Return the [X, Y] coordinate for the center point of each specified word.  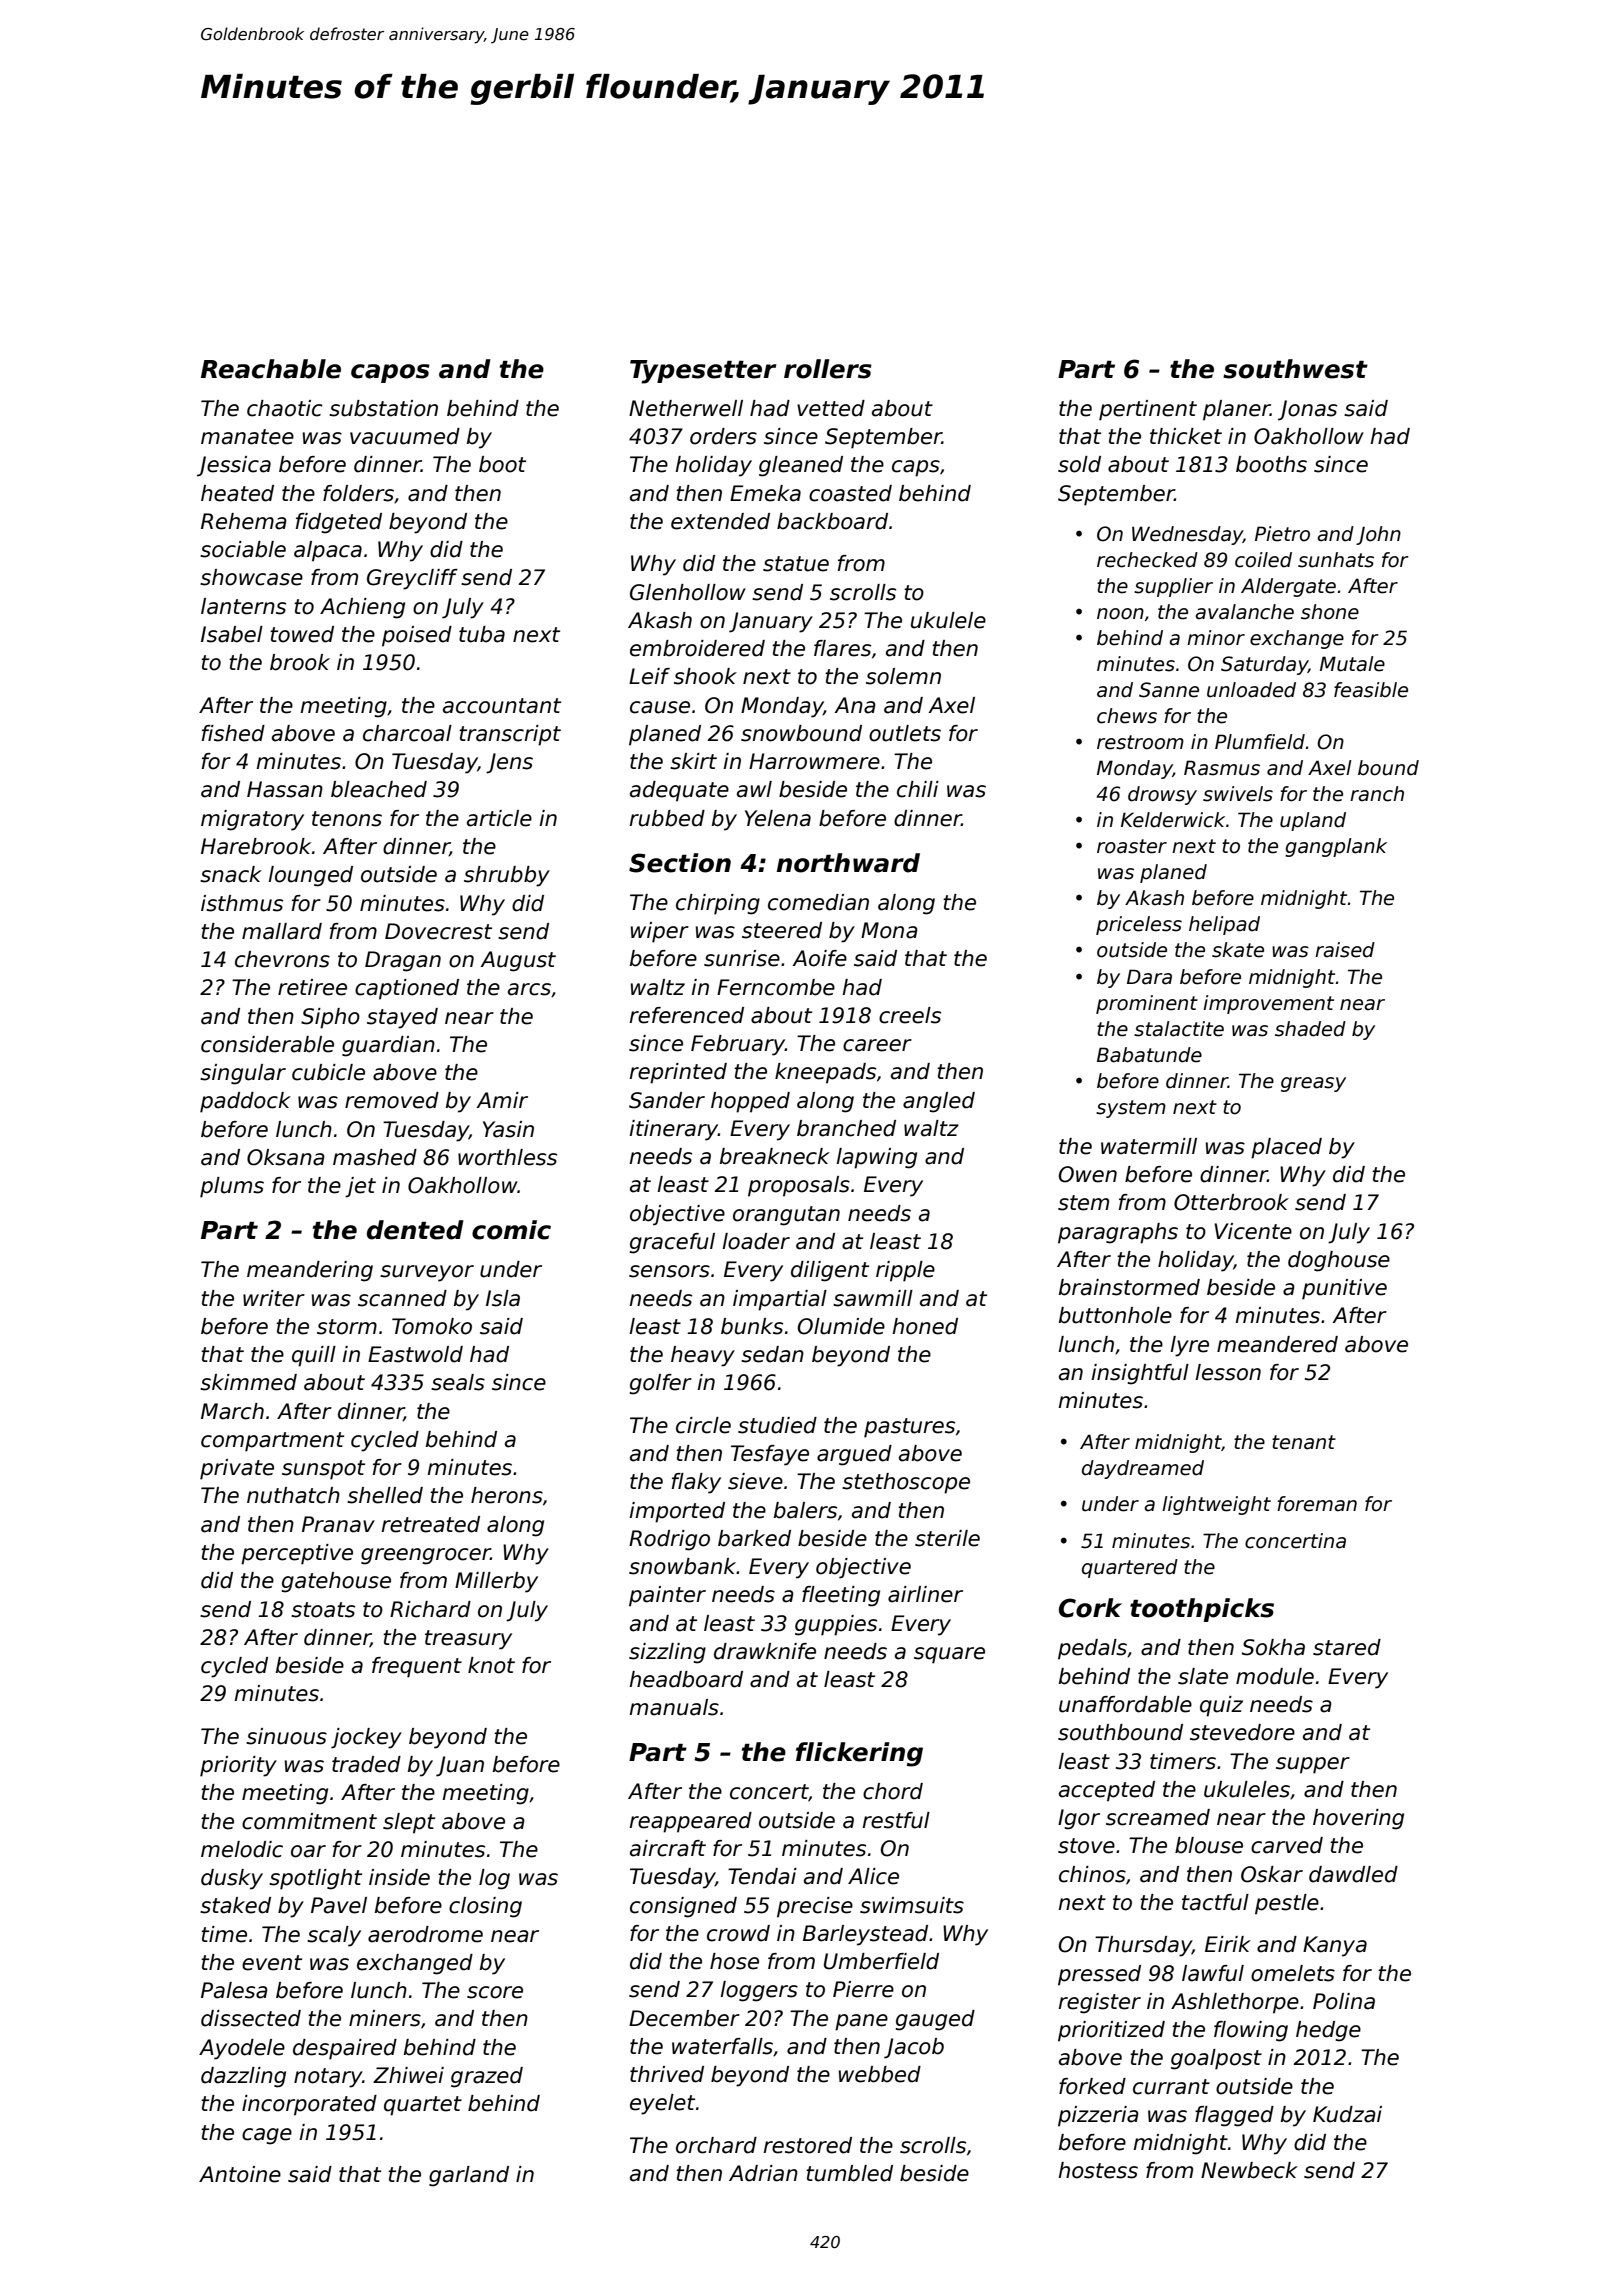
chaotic [285, 408]
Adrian [763, 2173]
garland [469, 2176]
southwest [1295, 369]
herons [507, 1495]
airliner [925, 1594]
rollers [828, 369]
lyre [1189, 1346]
